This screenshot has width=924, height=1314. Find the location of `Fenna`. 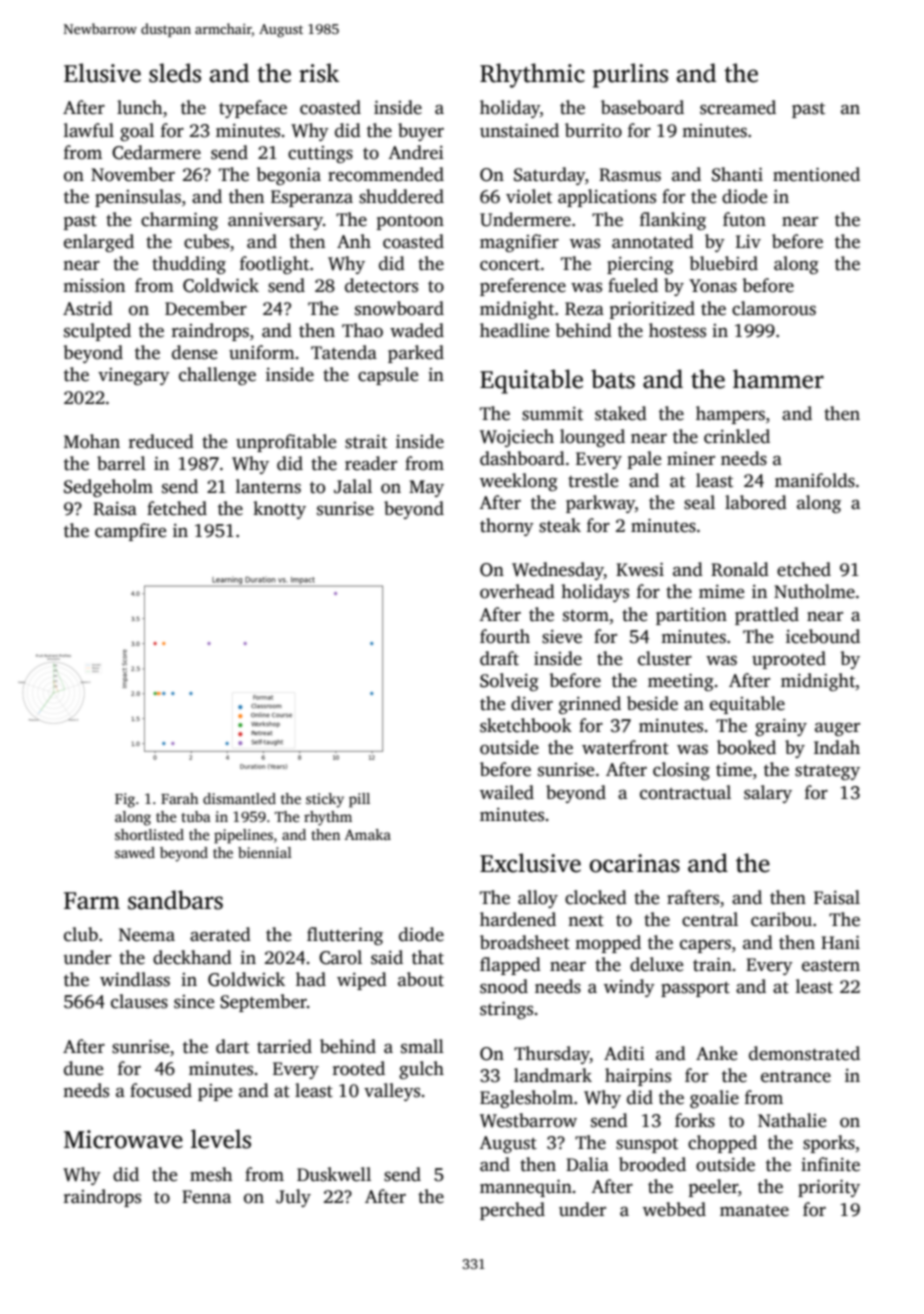

Fenna is located at coordinates (206, 1197).
